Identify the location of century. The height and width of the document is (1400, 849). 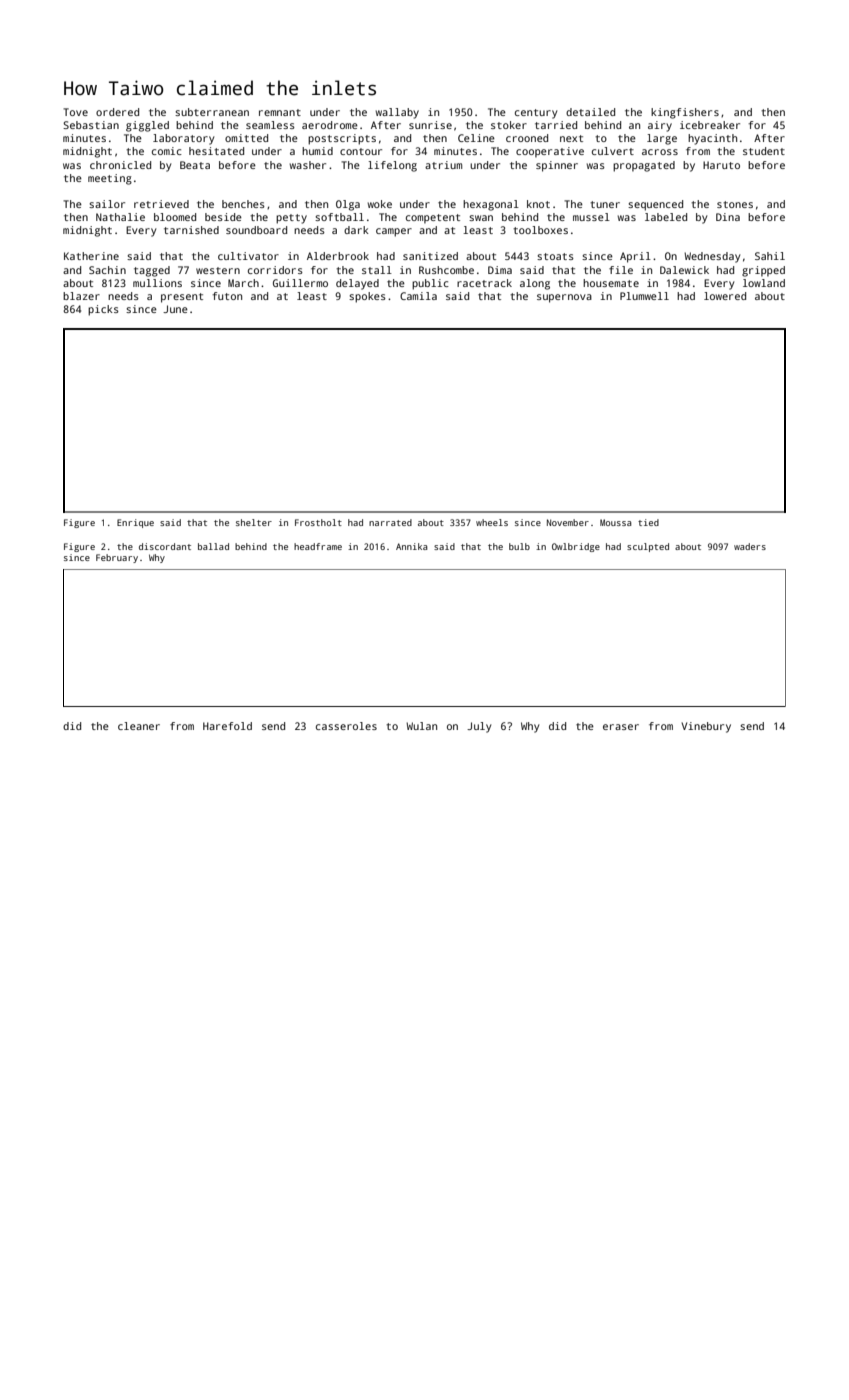
(536, 114).
